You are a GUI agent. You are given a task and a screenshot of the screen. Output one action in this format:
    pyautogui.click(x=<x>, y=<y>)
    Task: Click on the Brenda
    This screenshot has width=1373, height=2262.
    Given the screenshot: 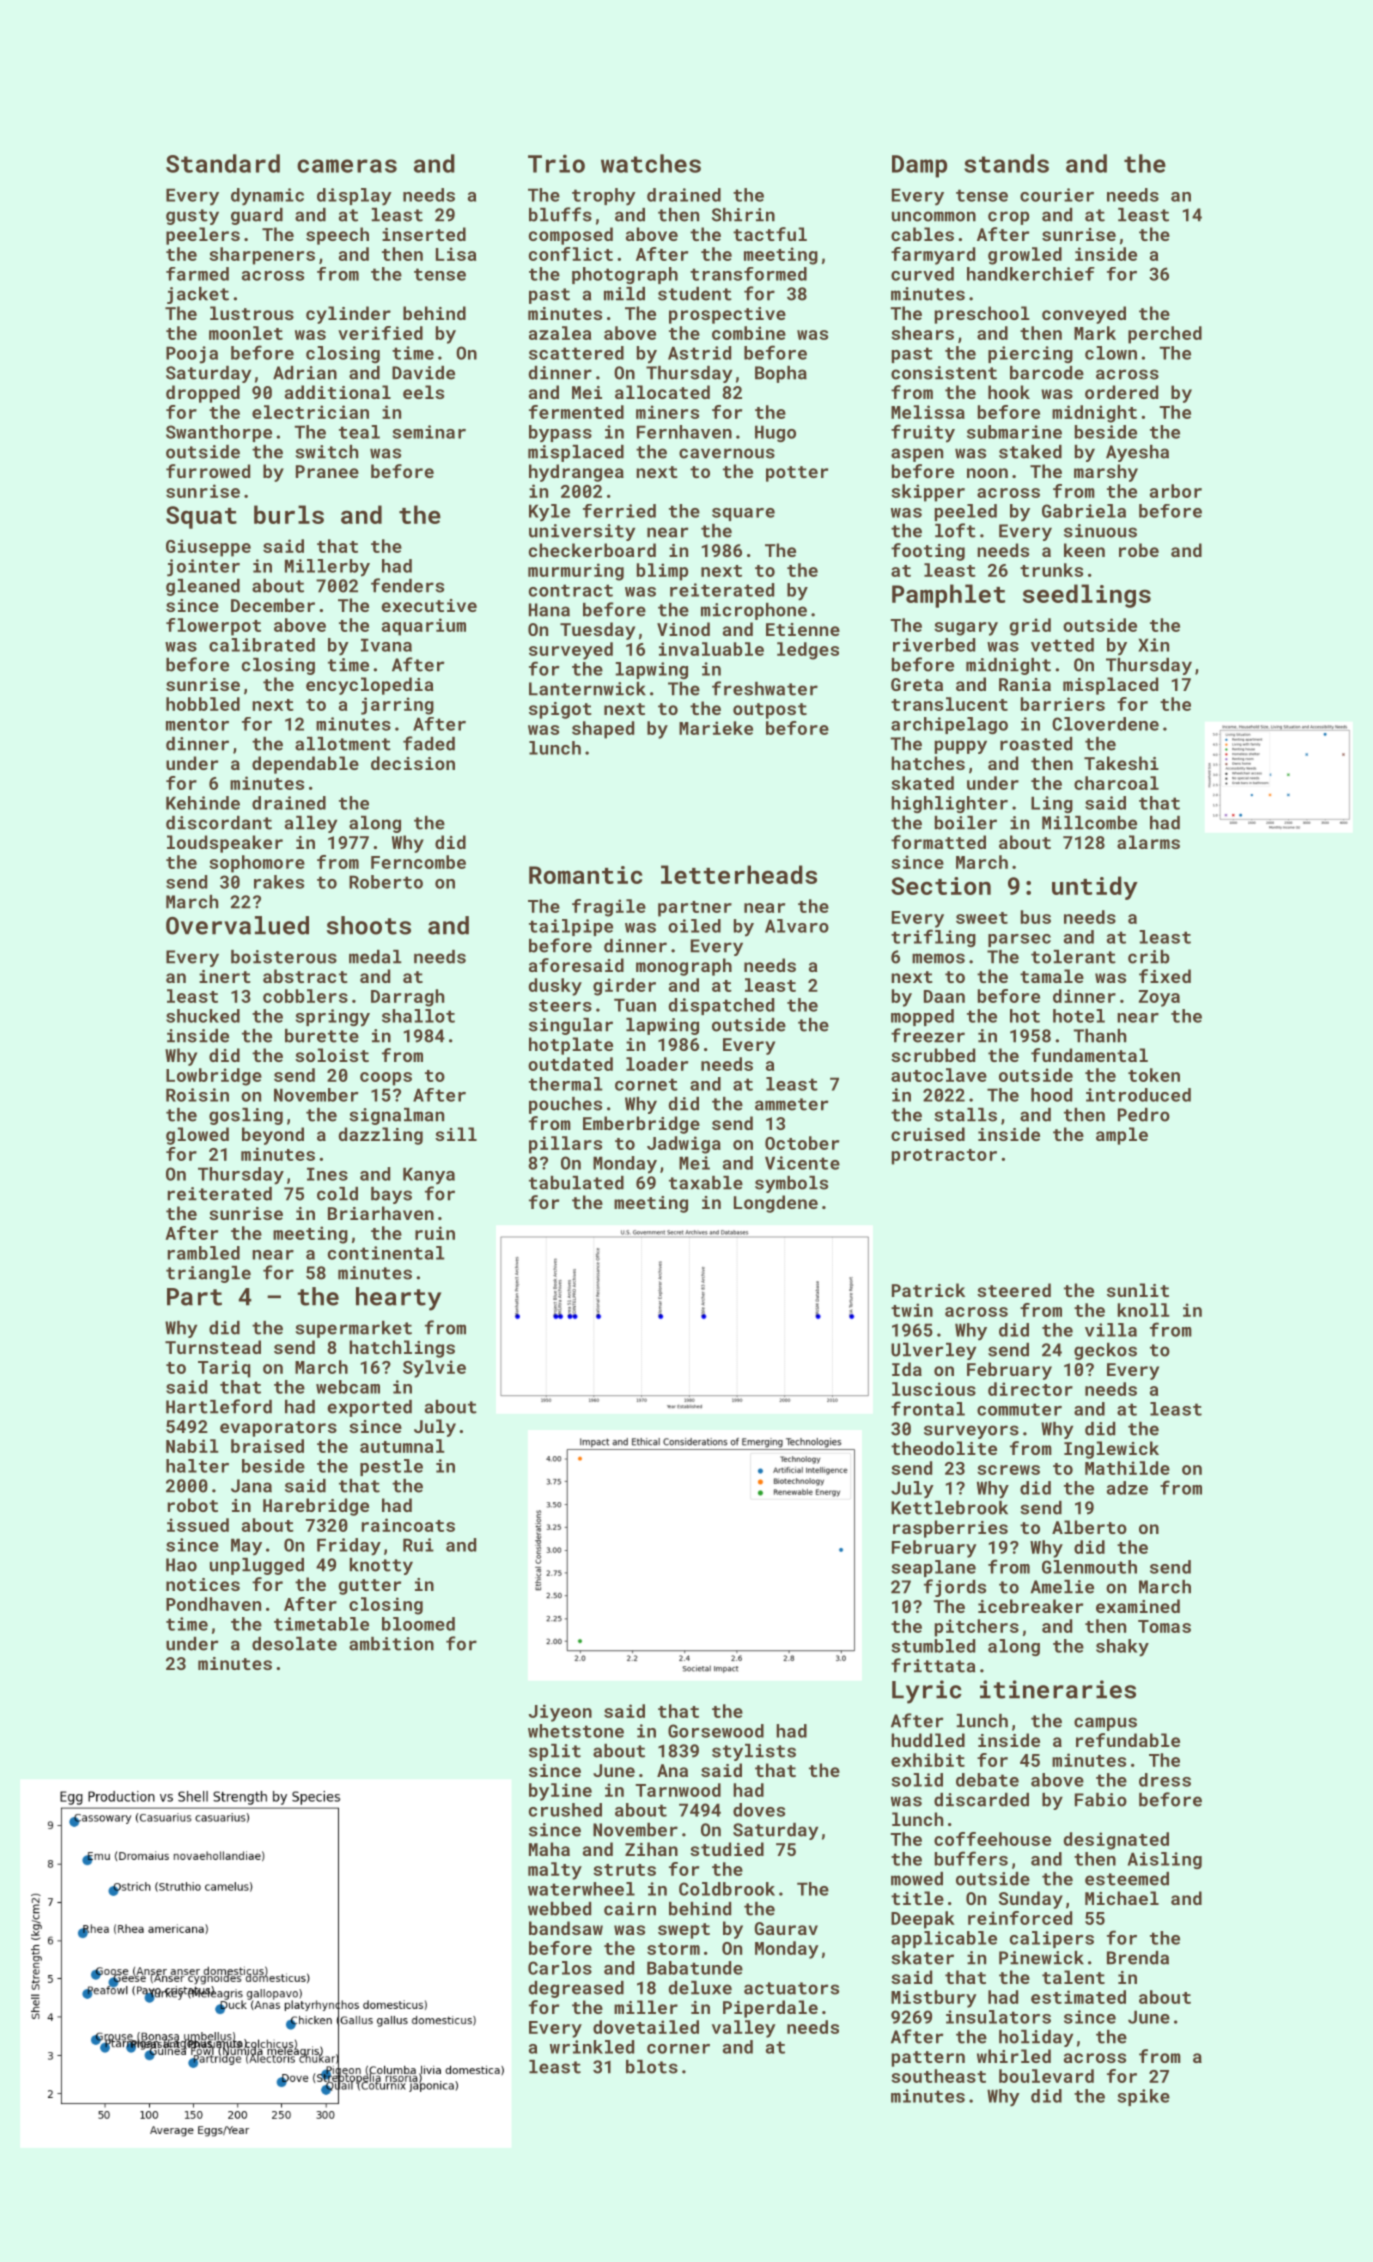 What is the action you would take?
    pyautogui.click(x=1138, y=1958)
